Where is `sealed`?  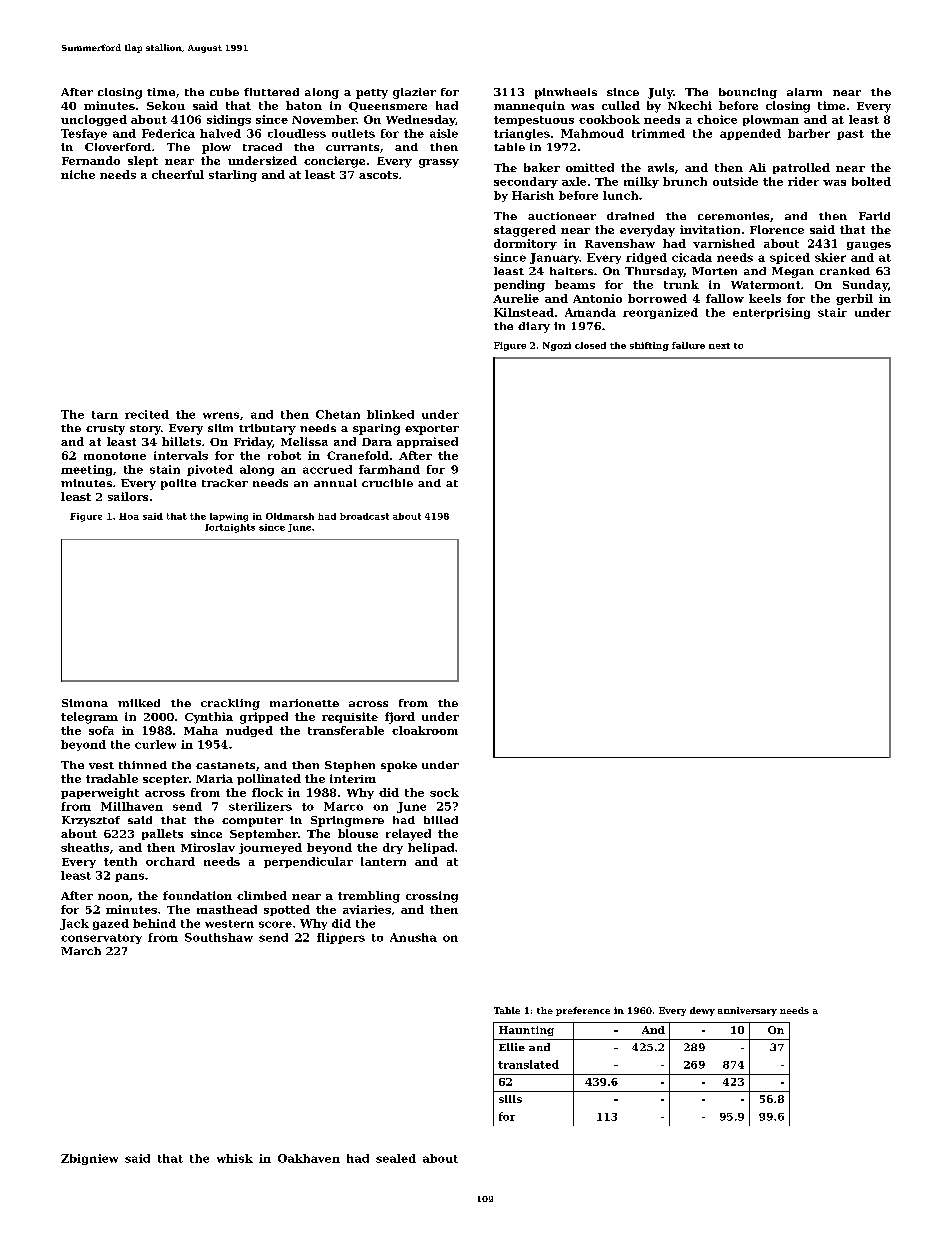
sealed is located at coordinates (396, 1158).
